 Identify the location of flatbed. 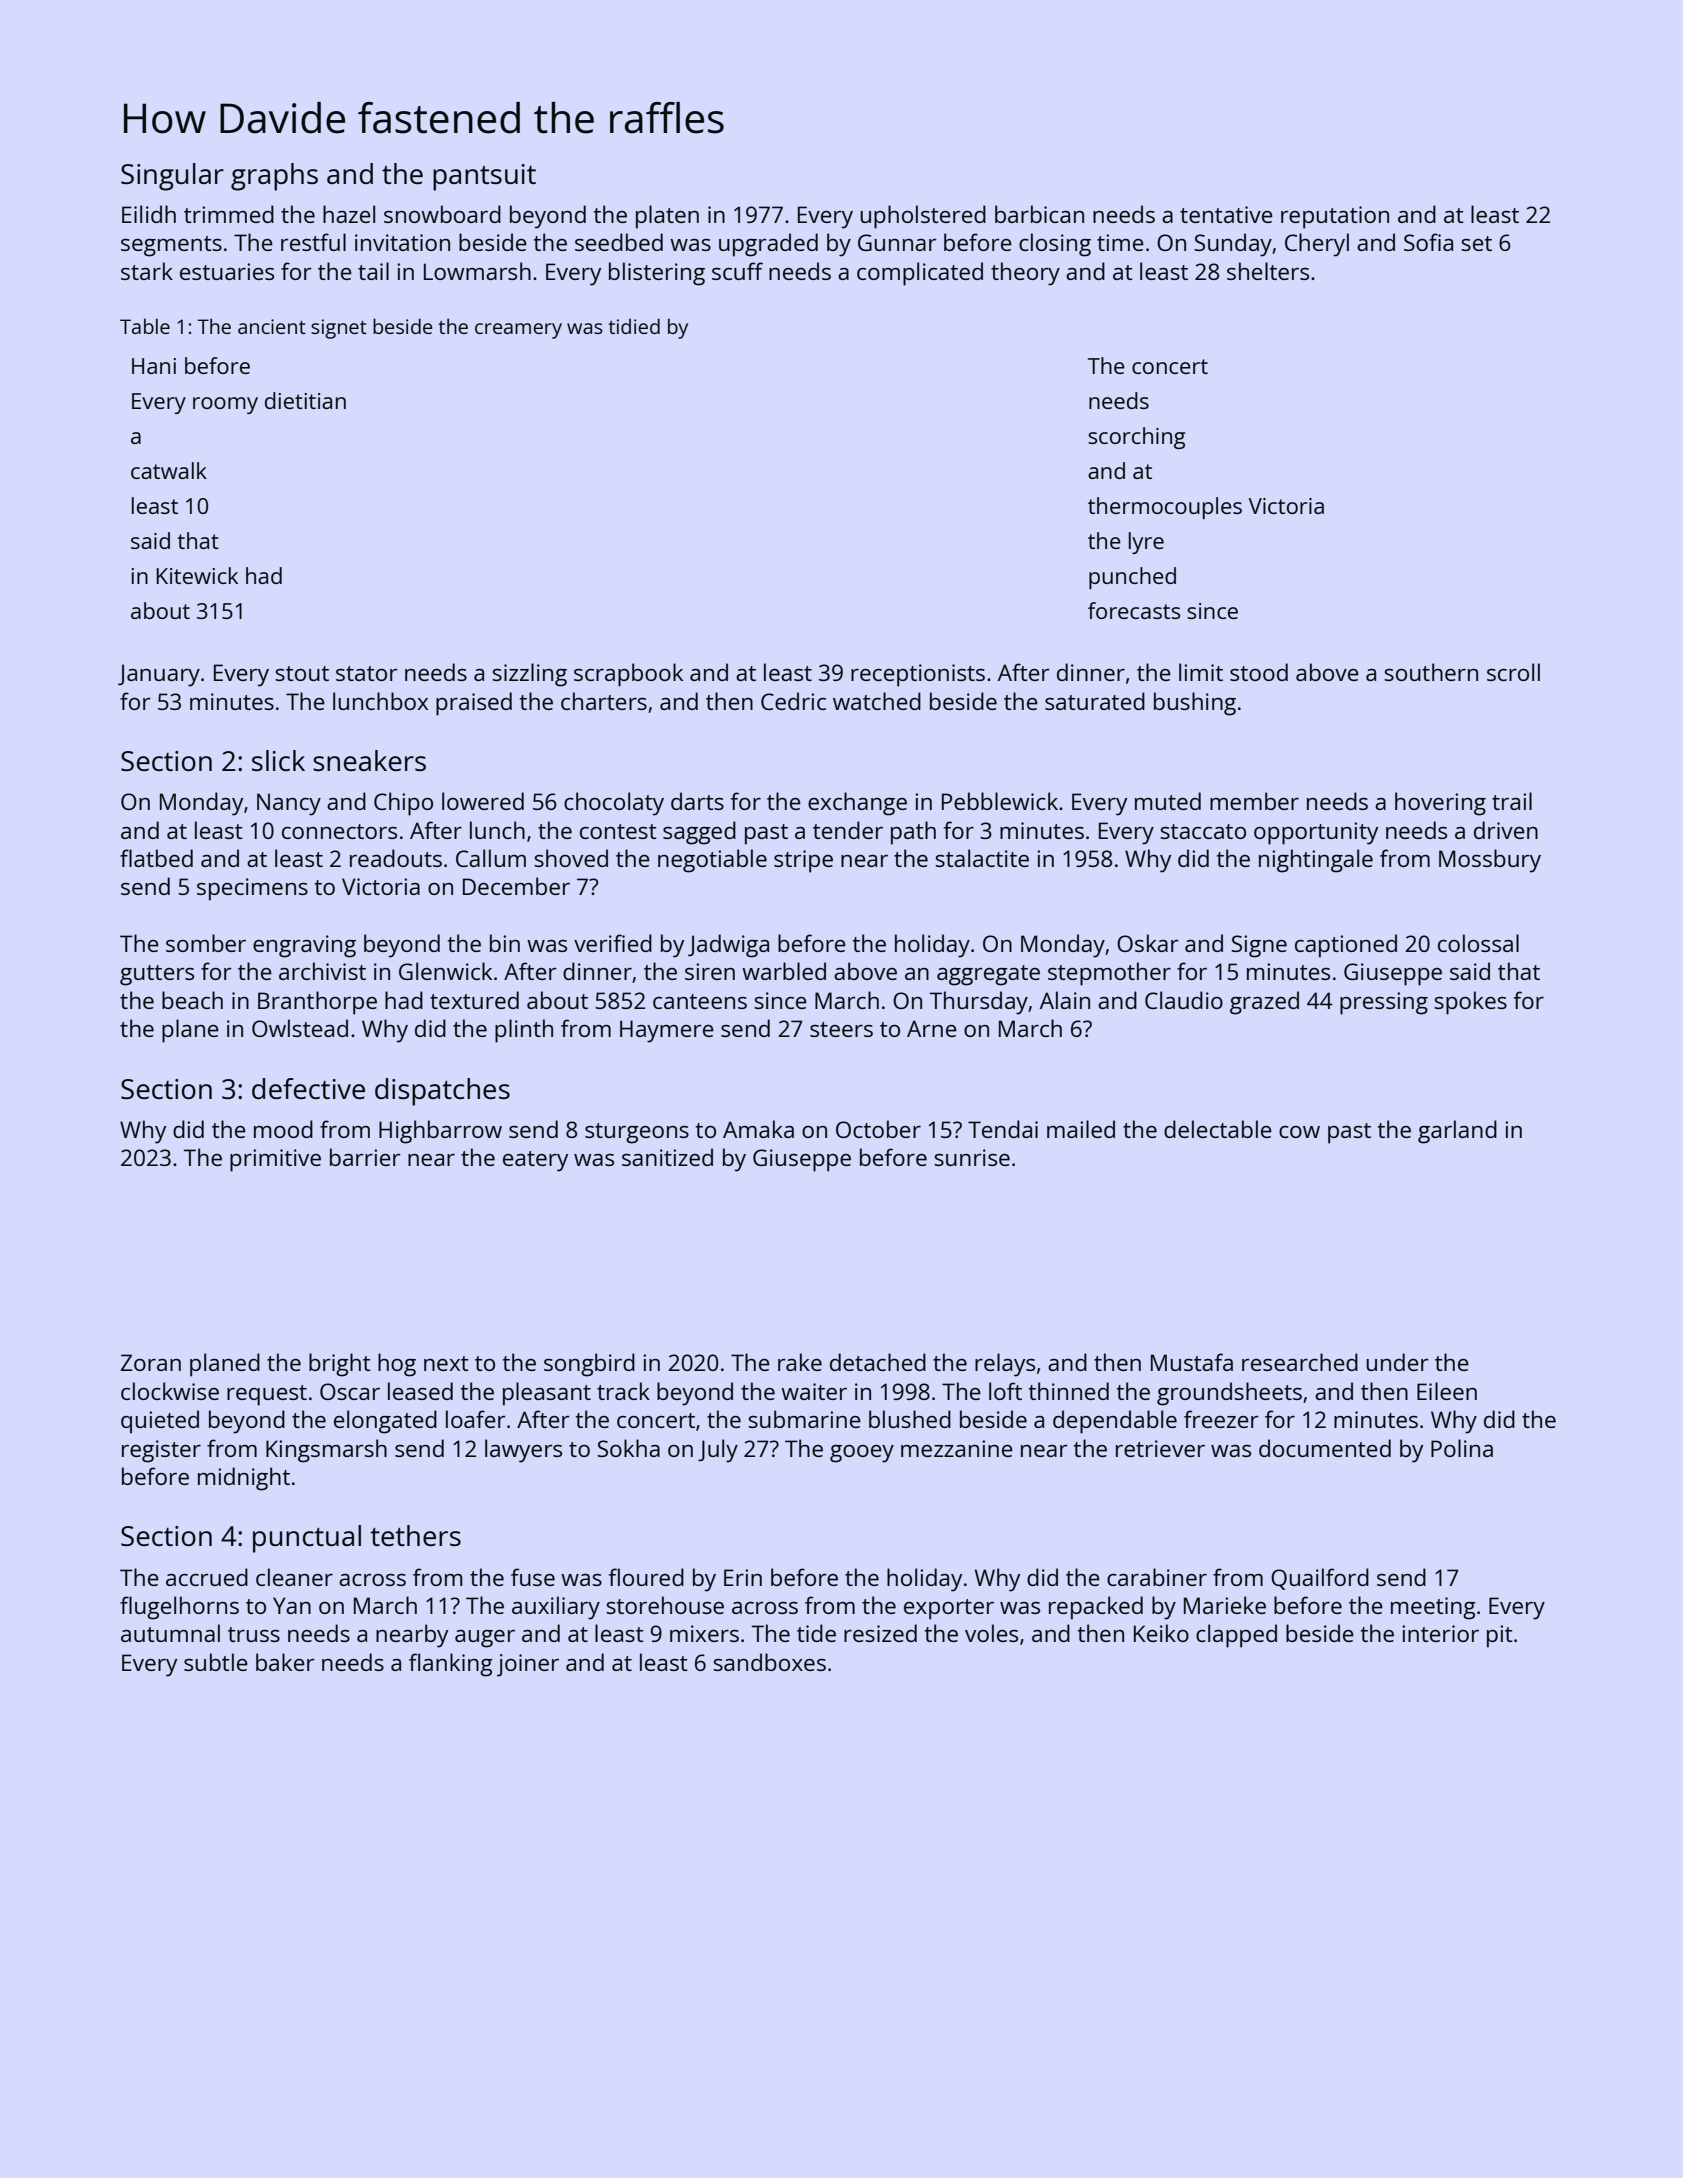
(156, 858).
